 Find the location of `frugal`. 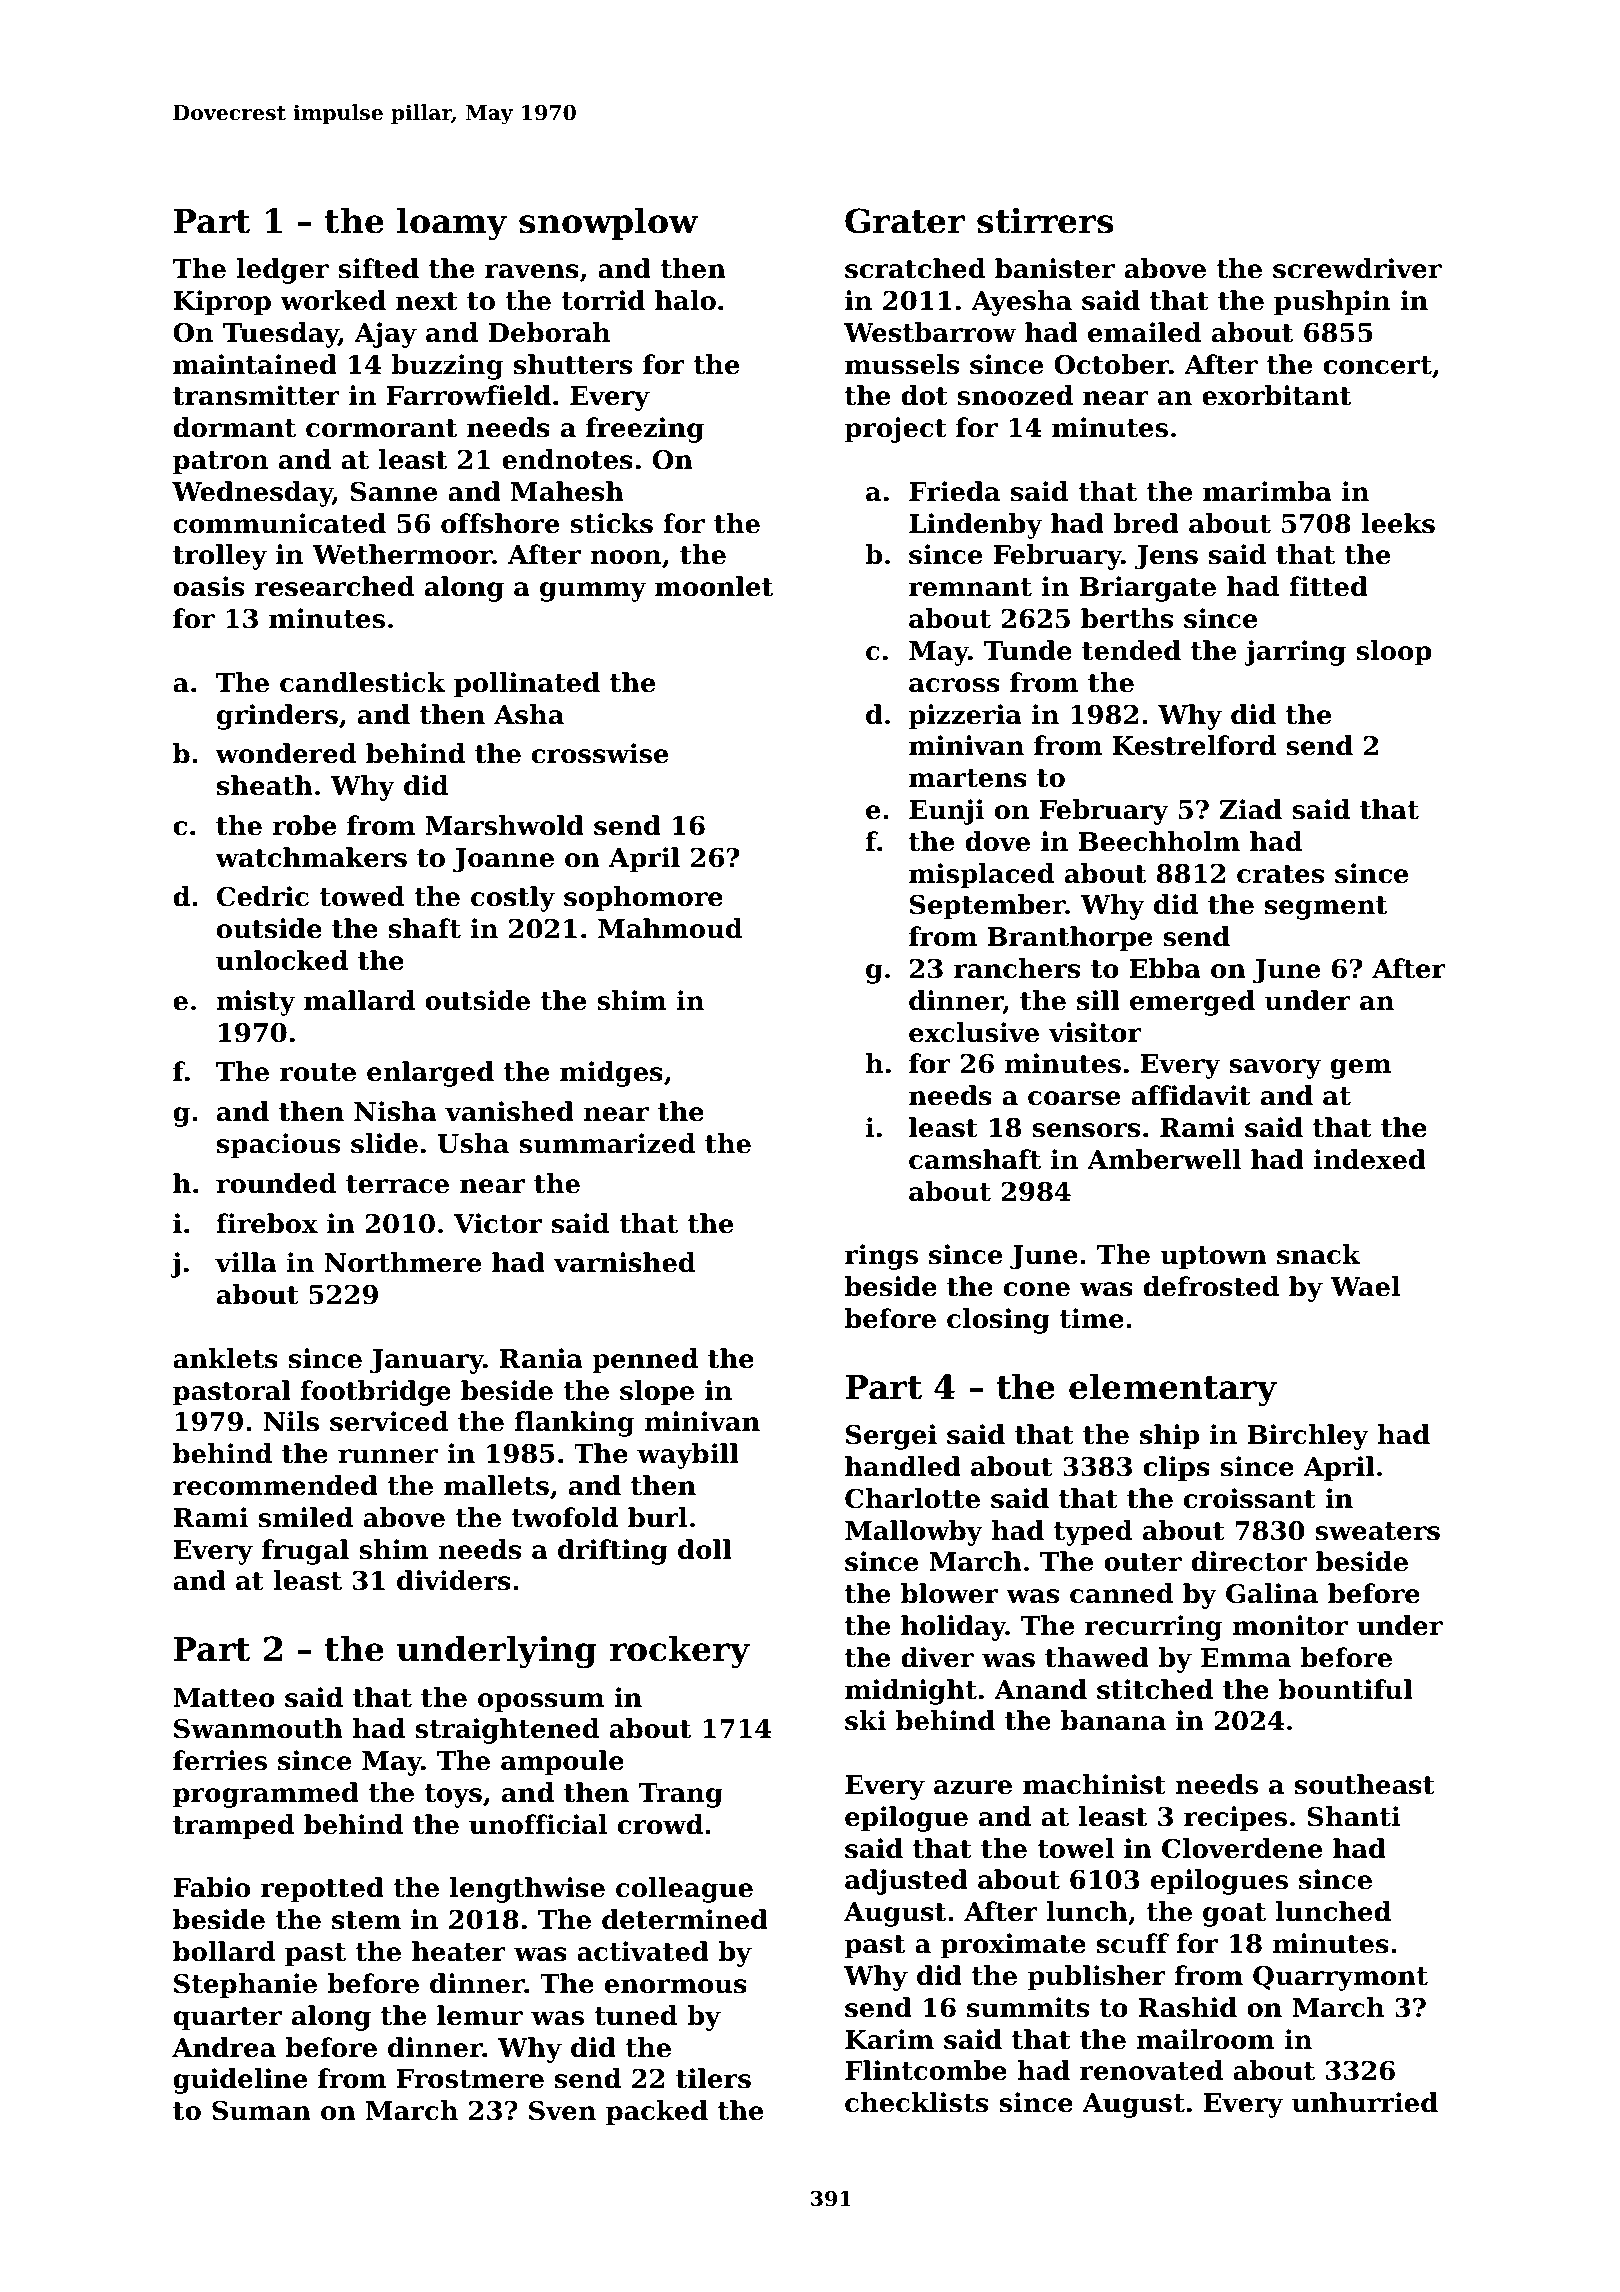

frugal is located at coordinates (305, 1552).
